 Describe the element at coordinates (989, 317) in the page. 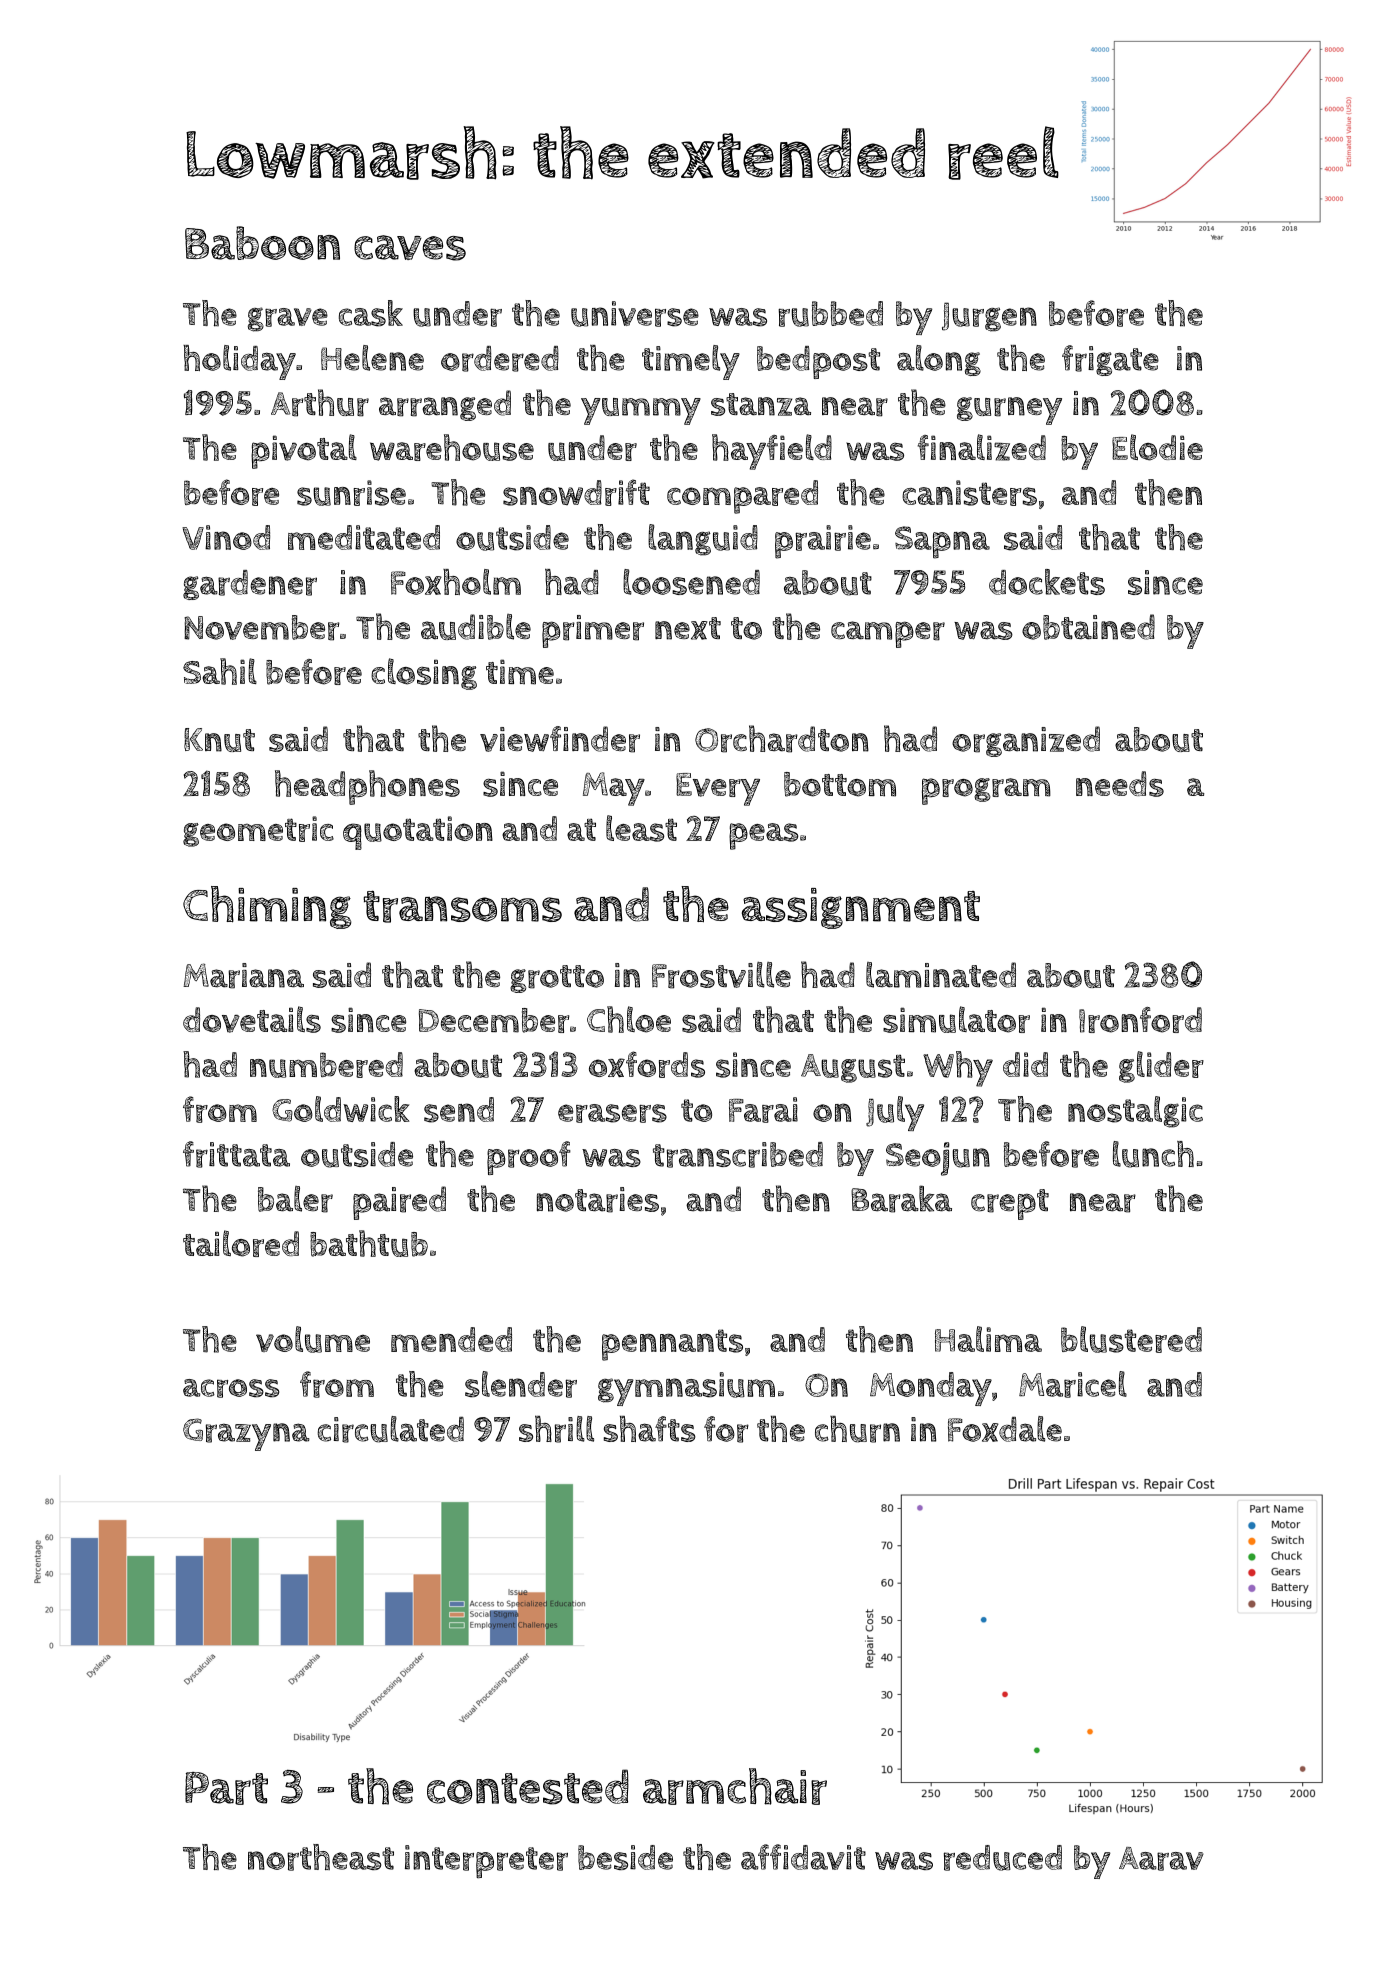

I see `Jurgen` at that location.
